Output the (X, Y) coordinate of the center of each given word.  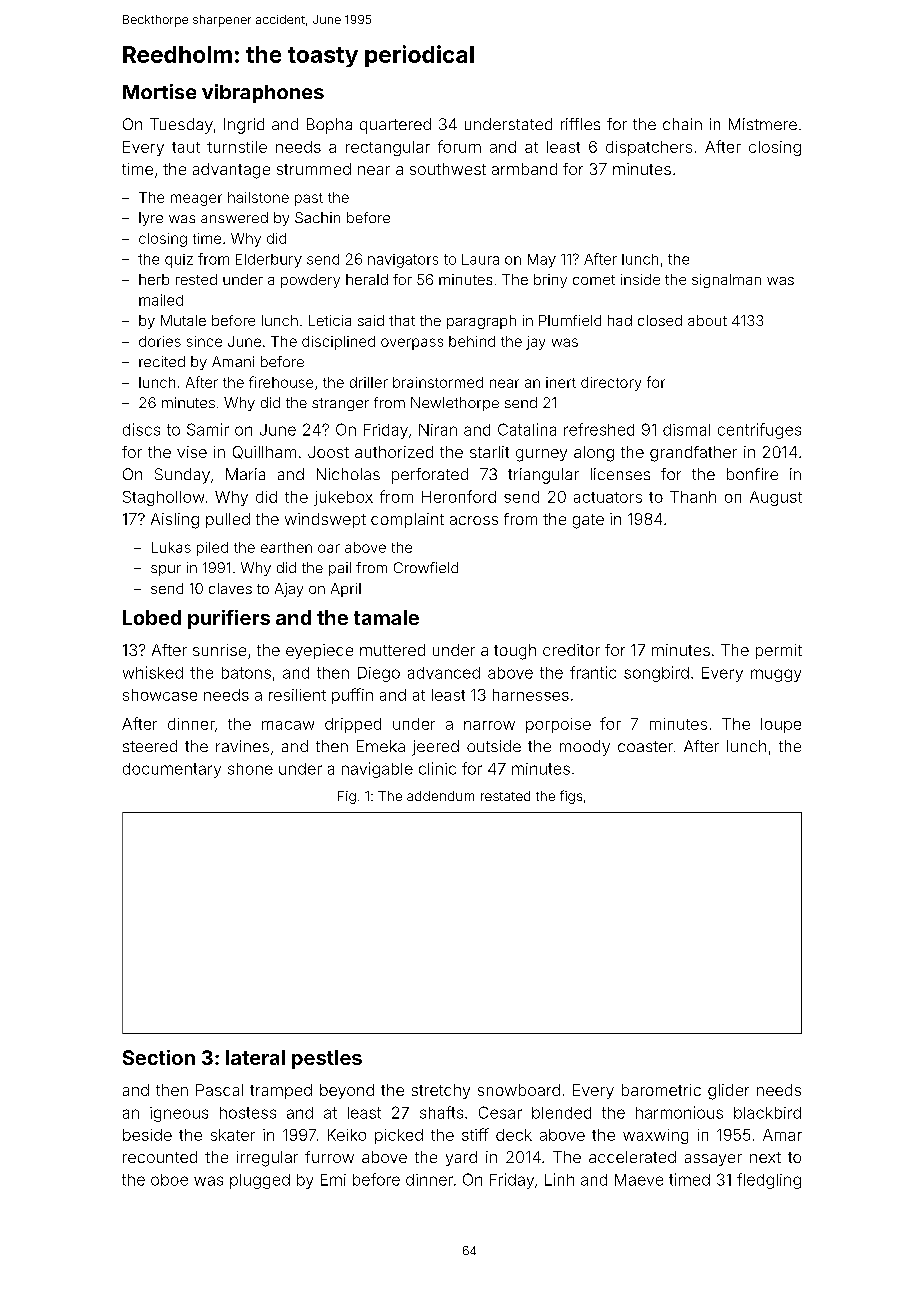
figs (571, 797)
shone (250, 769)
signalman (726, 281)
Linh (559, 1179)
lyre (151, 219)
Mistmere (763, 124)
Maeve (639, 1180)
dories (160, 341)
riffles (580, 124)
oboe (169, 1180)
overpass (412, 344)
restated (505, 796)
